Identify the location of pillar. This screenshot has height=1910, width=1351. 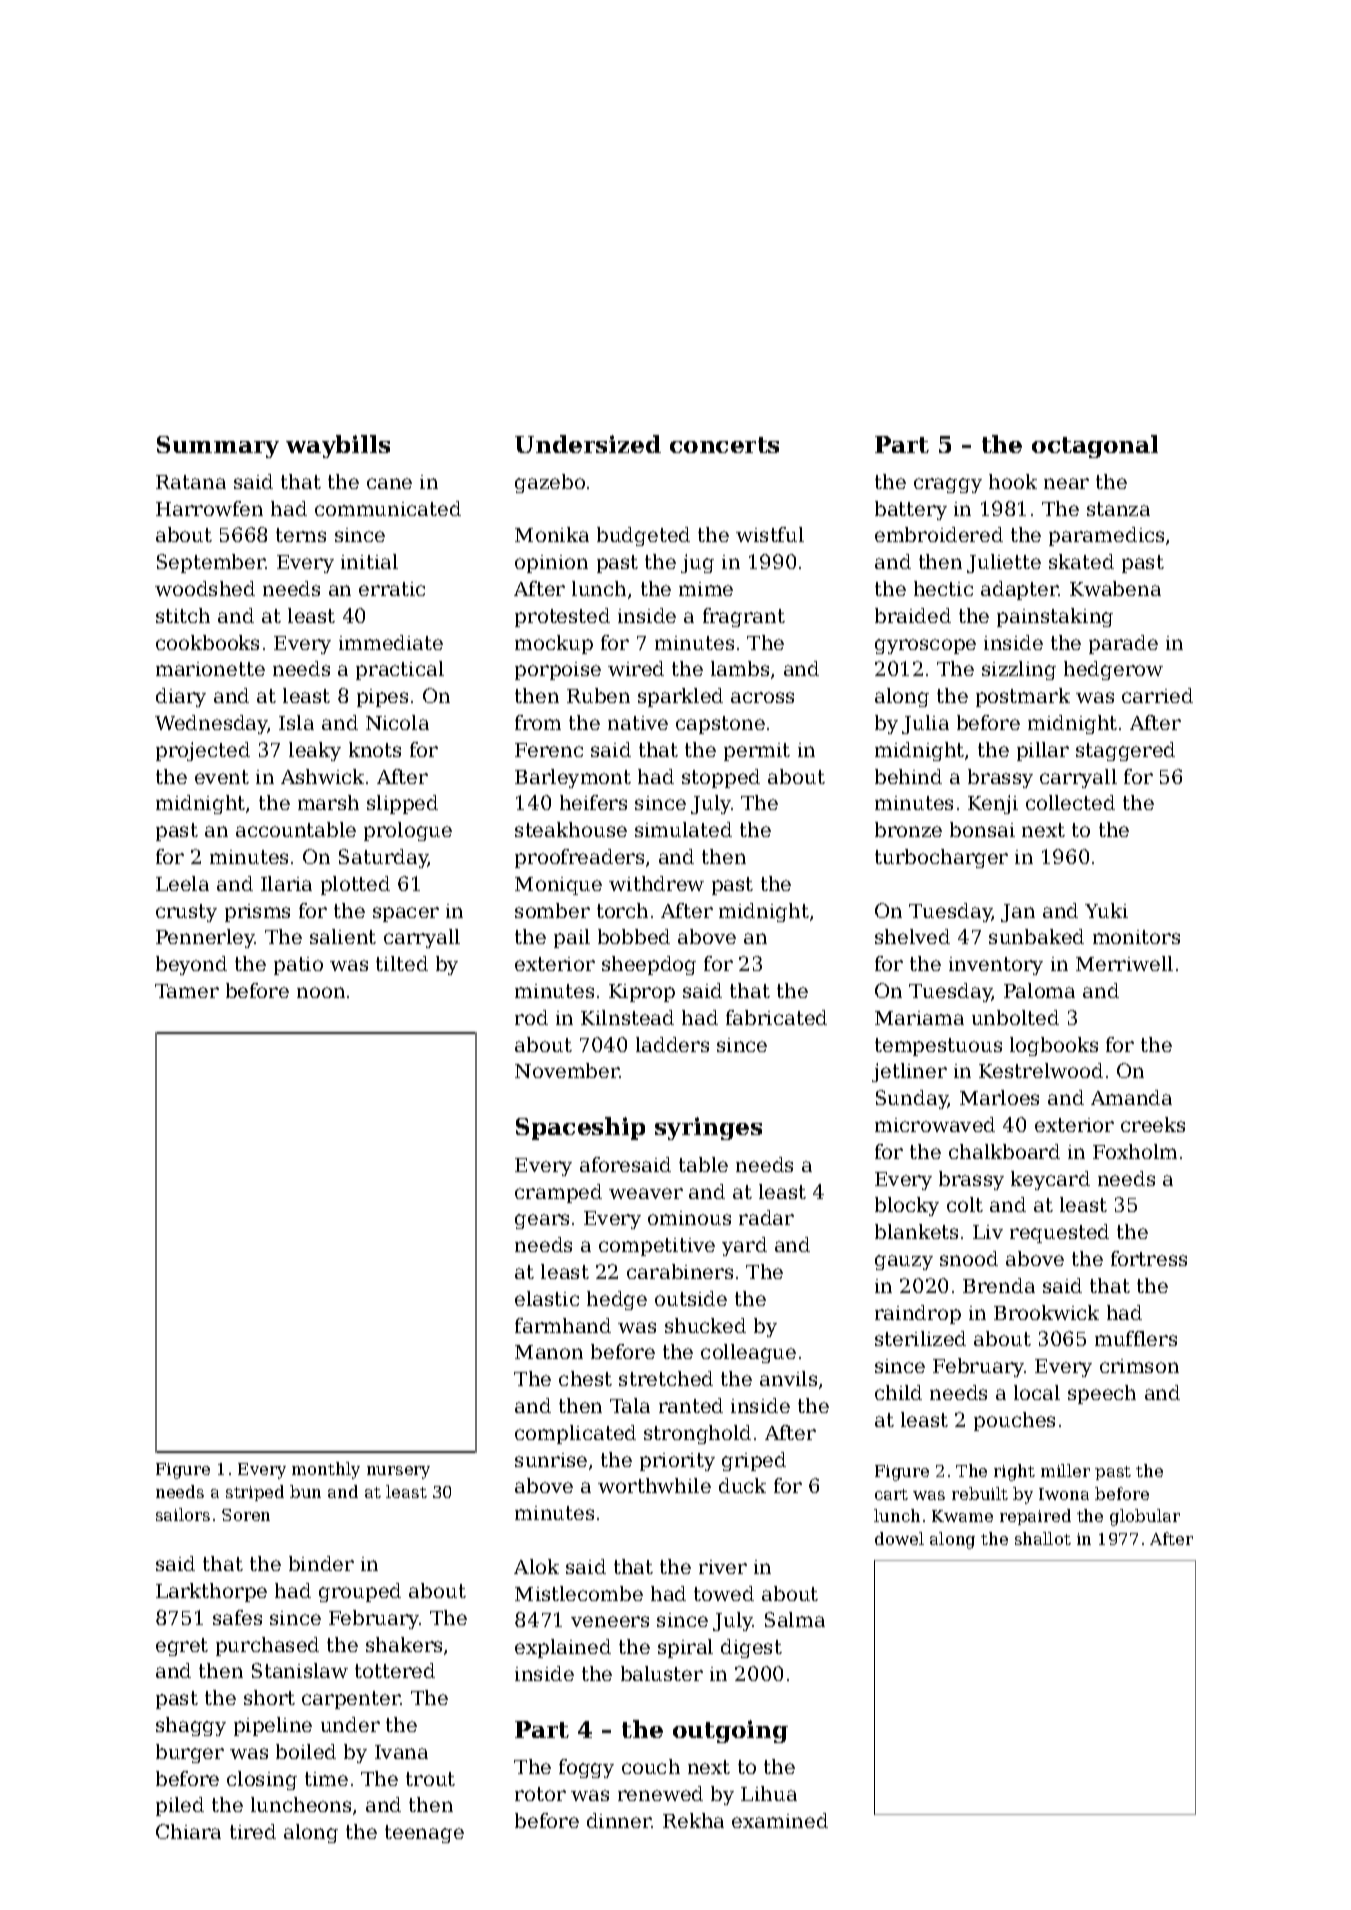
(1043, 751).
